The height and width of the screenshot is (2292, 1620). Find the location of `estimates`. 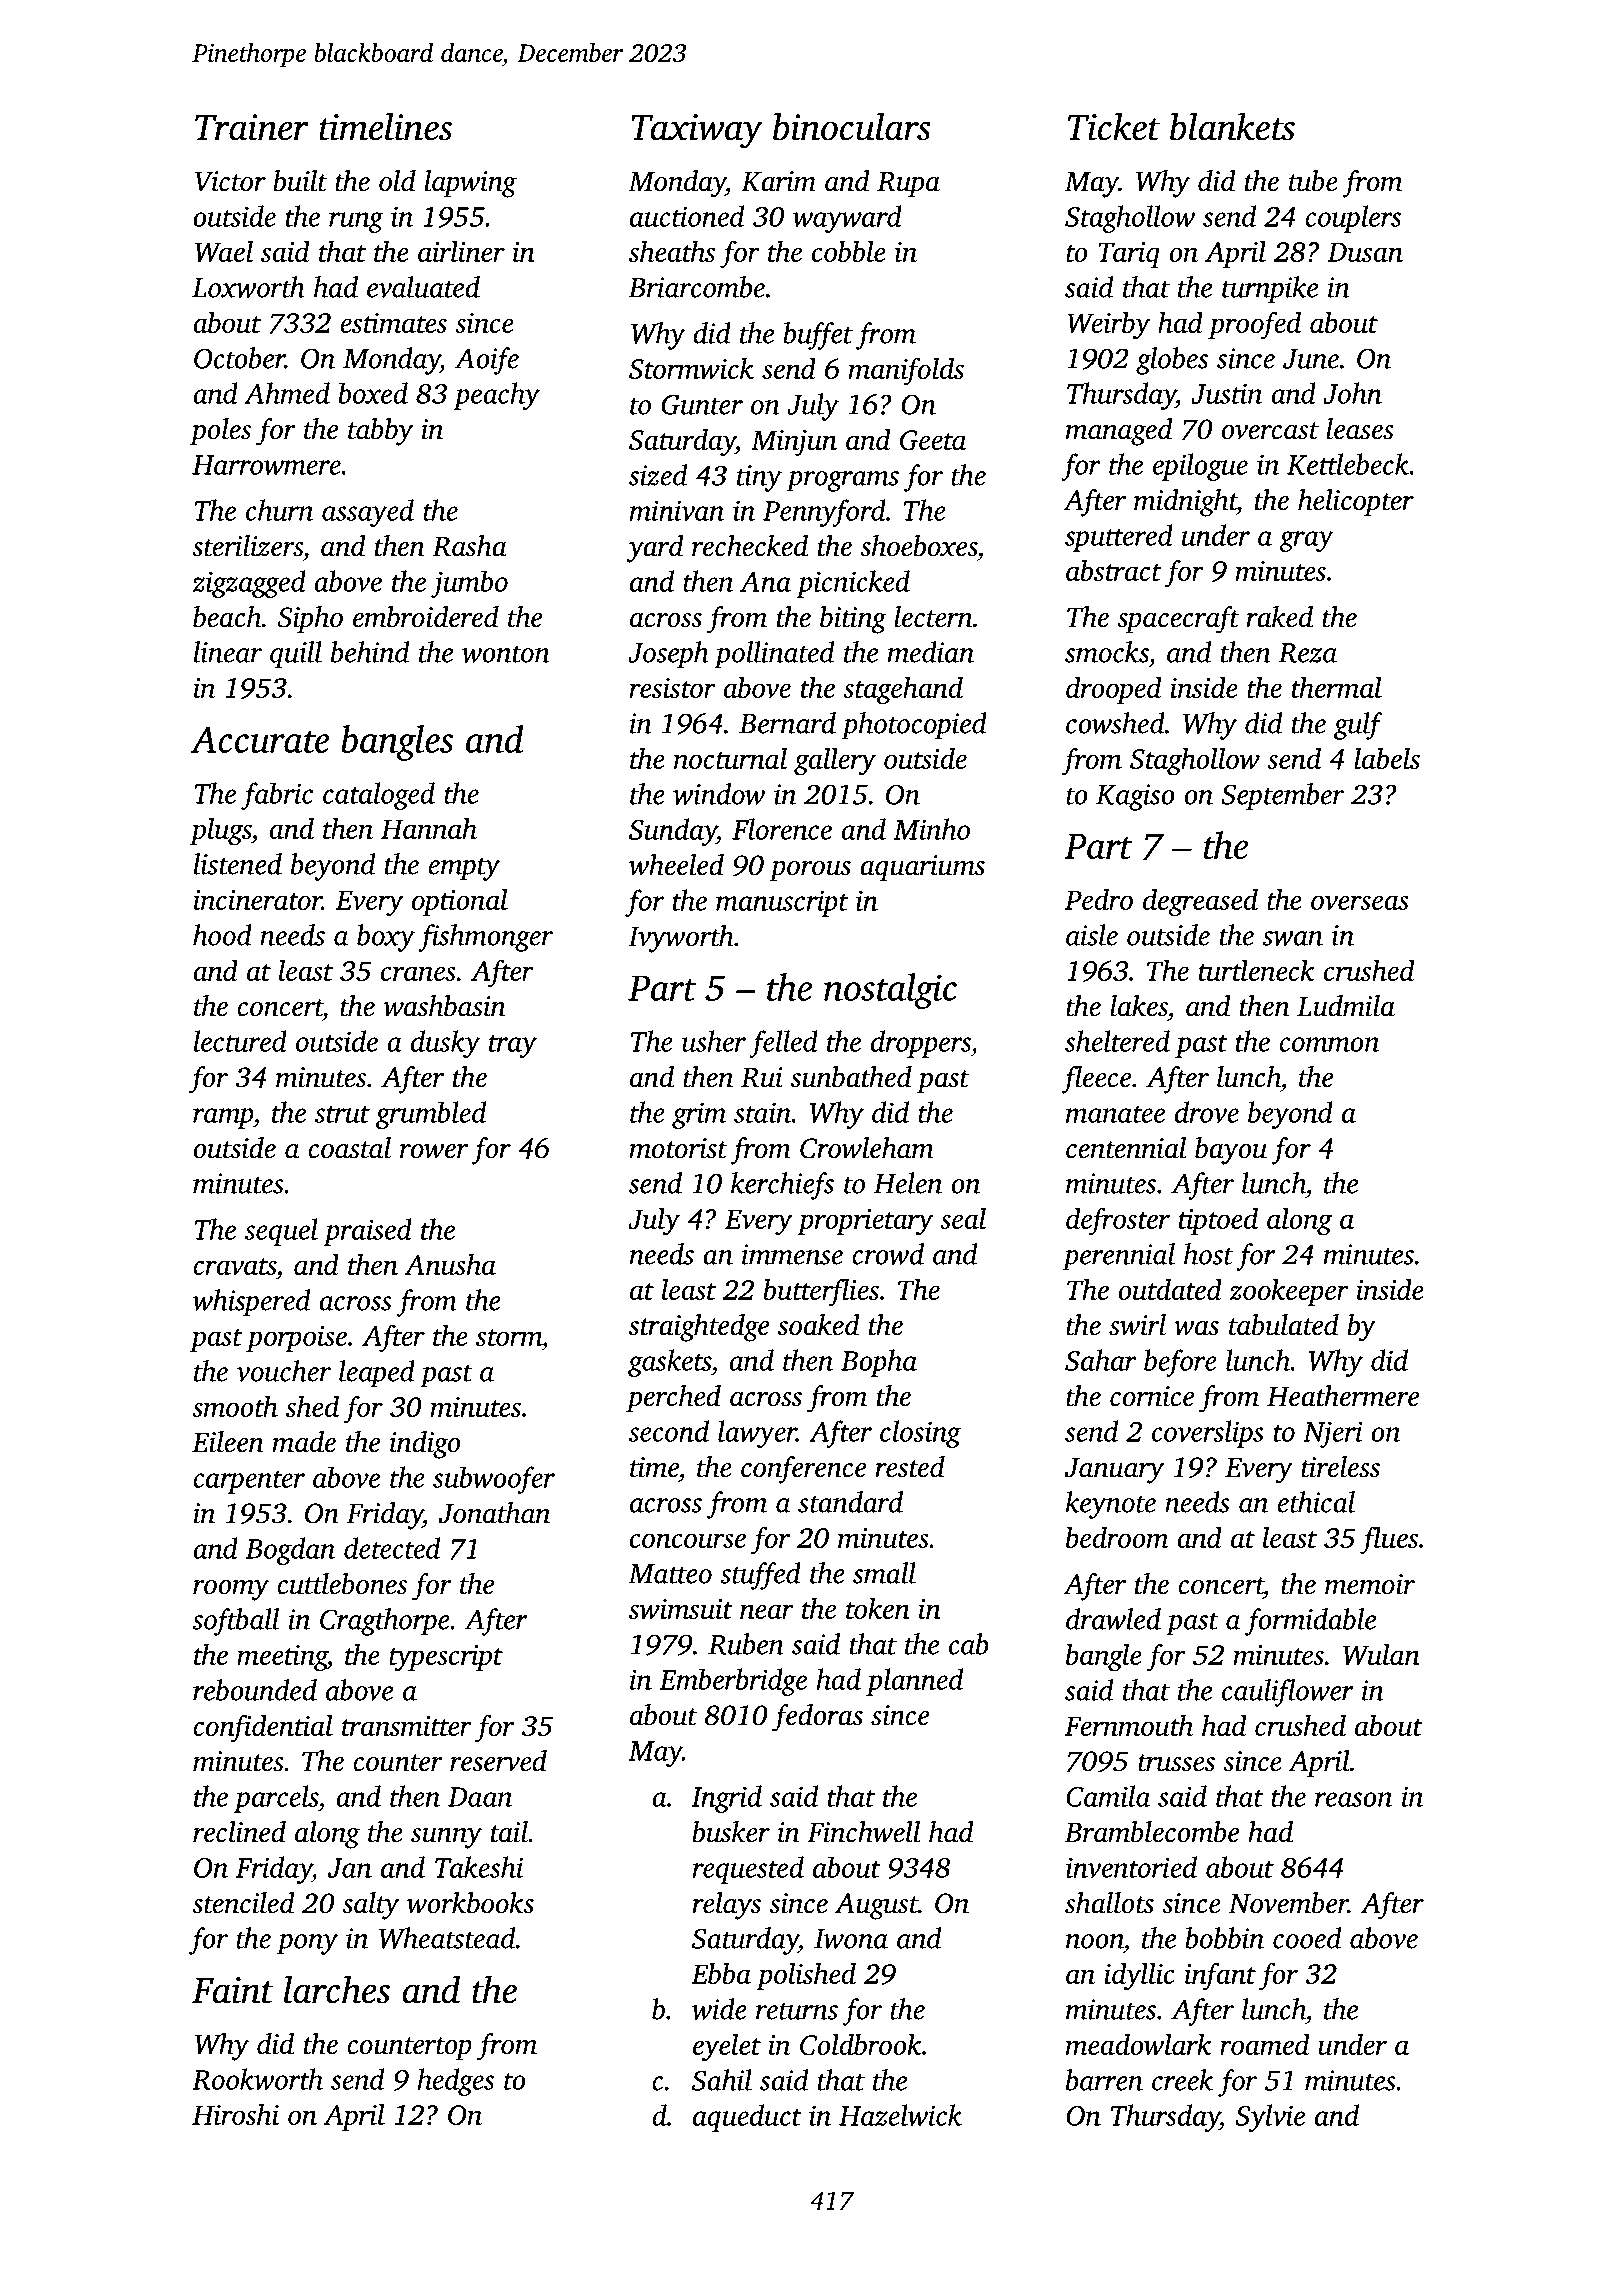

estimates is located at coordinates (393, 323).
